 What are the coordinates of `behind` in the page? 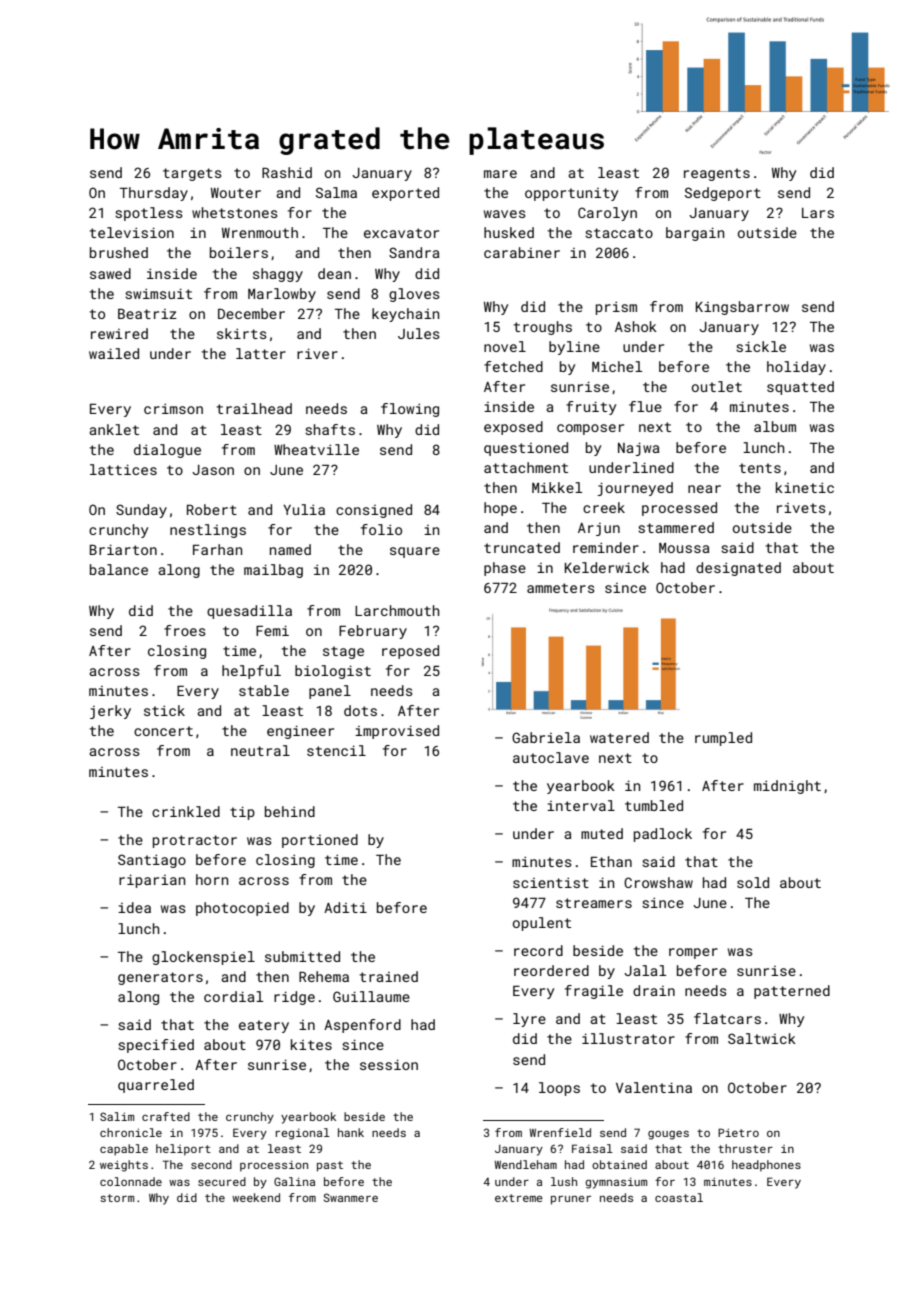 It's located at (290, 811).
